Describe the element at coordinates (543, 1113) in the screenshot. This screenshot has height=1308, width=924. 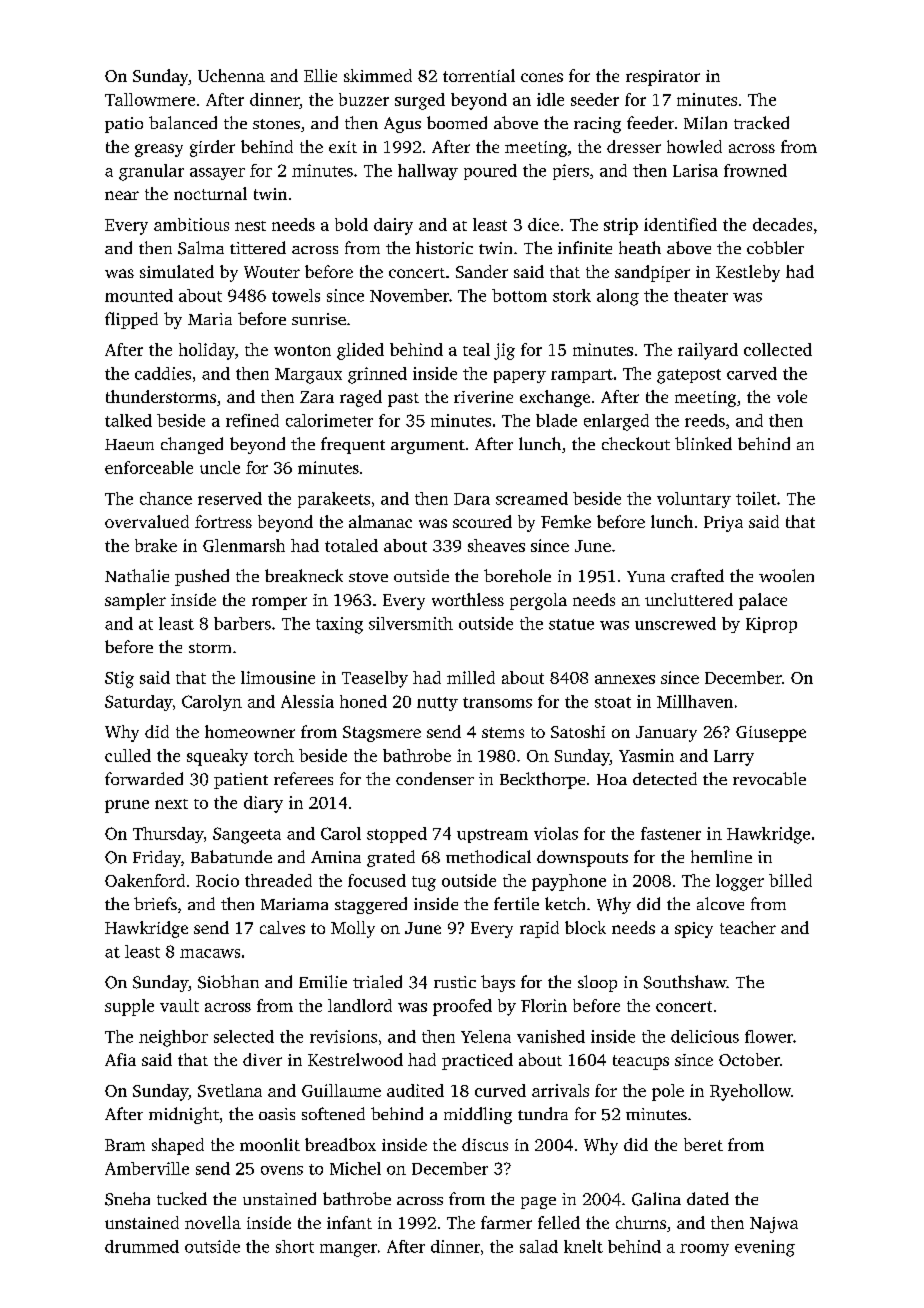
I see `tundra` at that location.
